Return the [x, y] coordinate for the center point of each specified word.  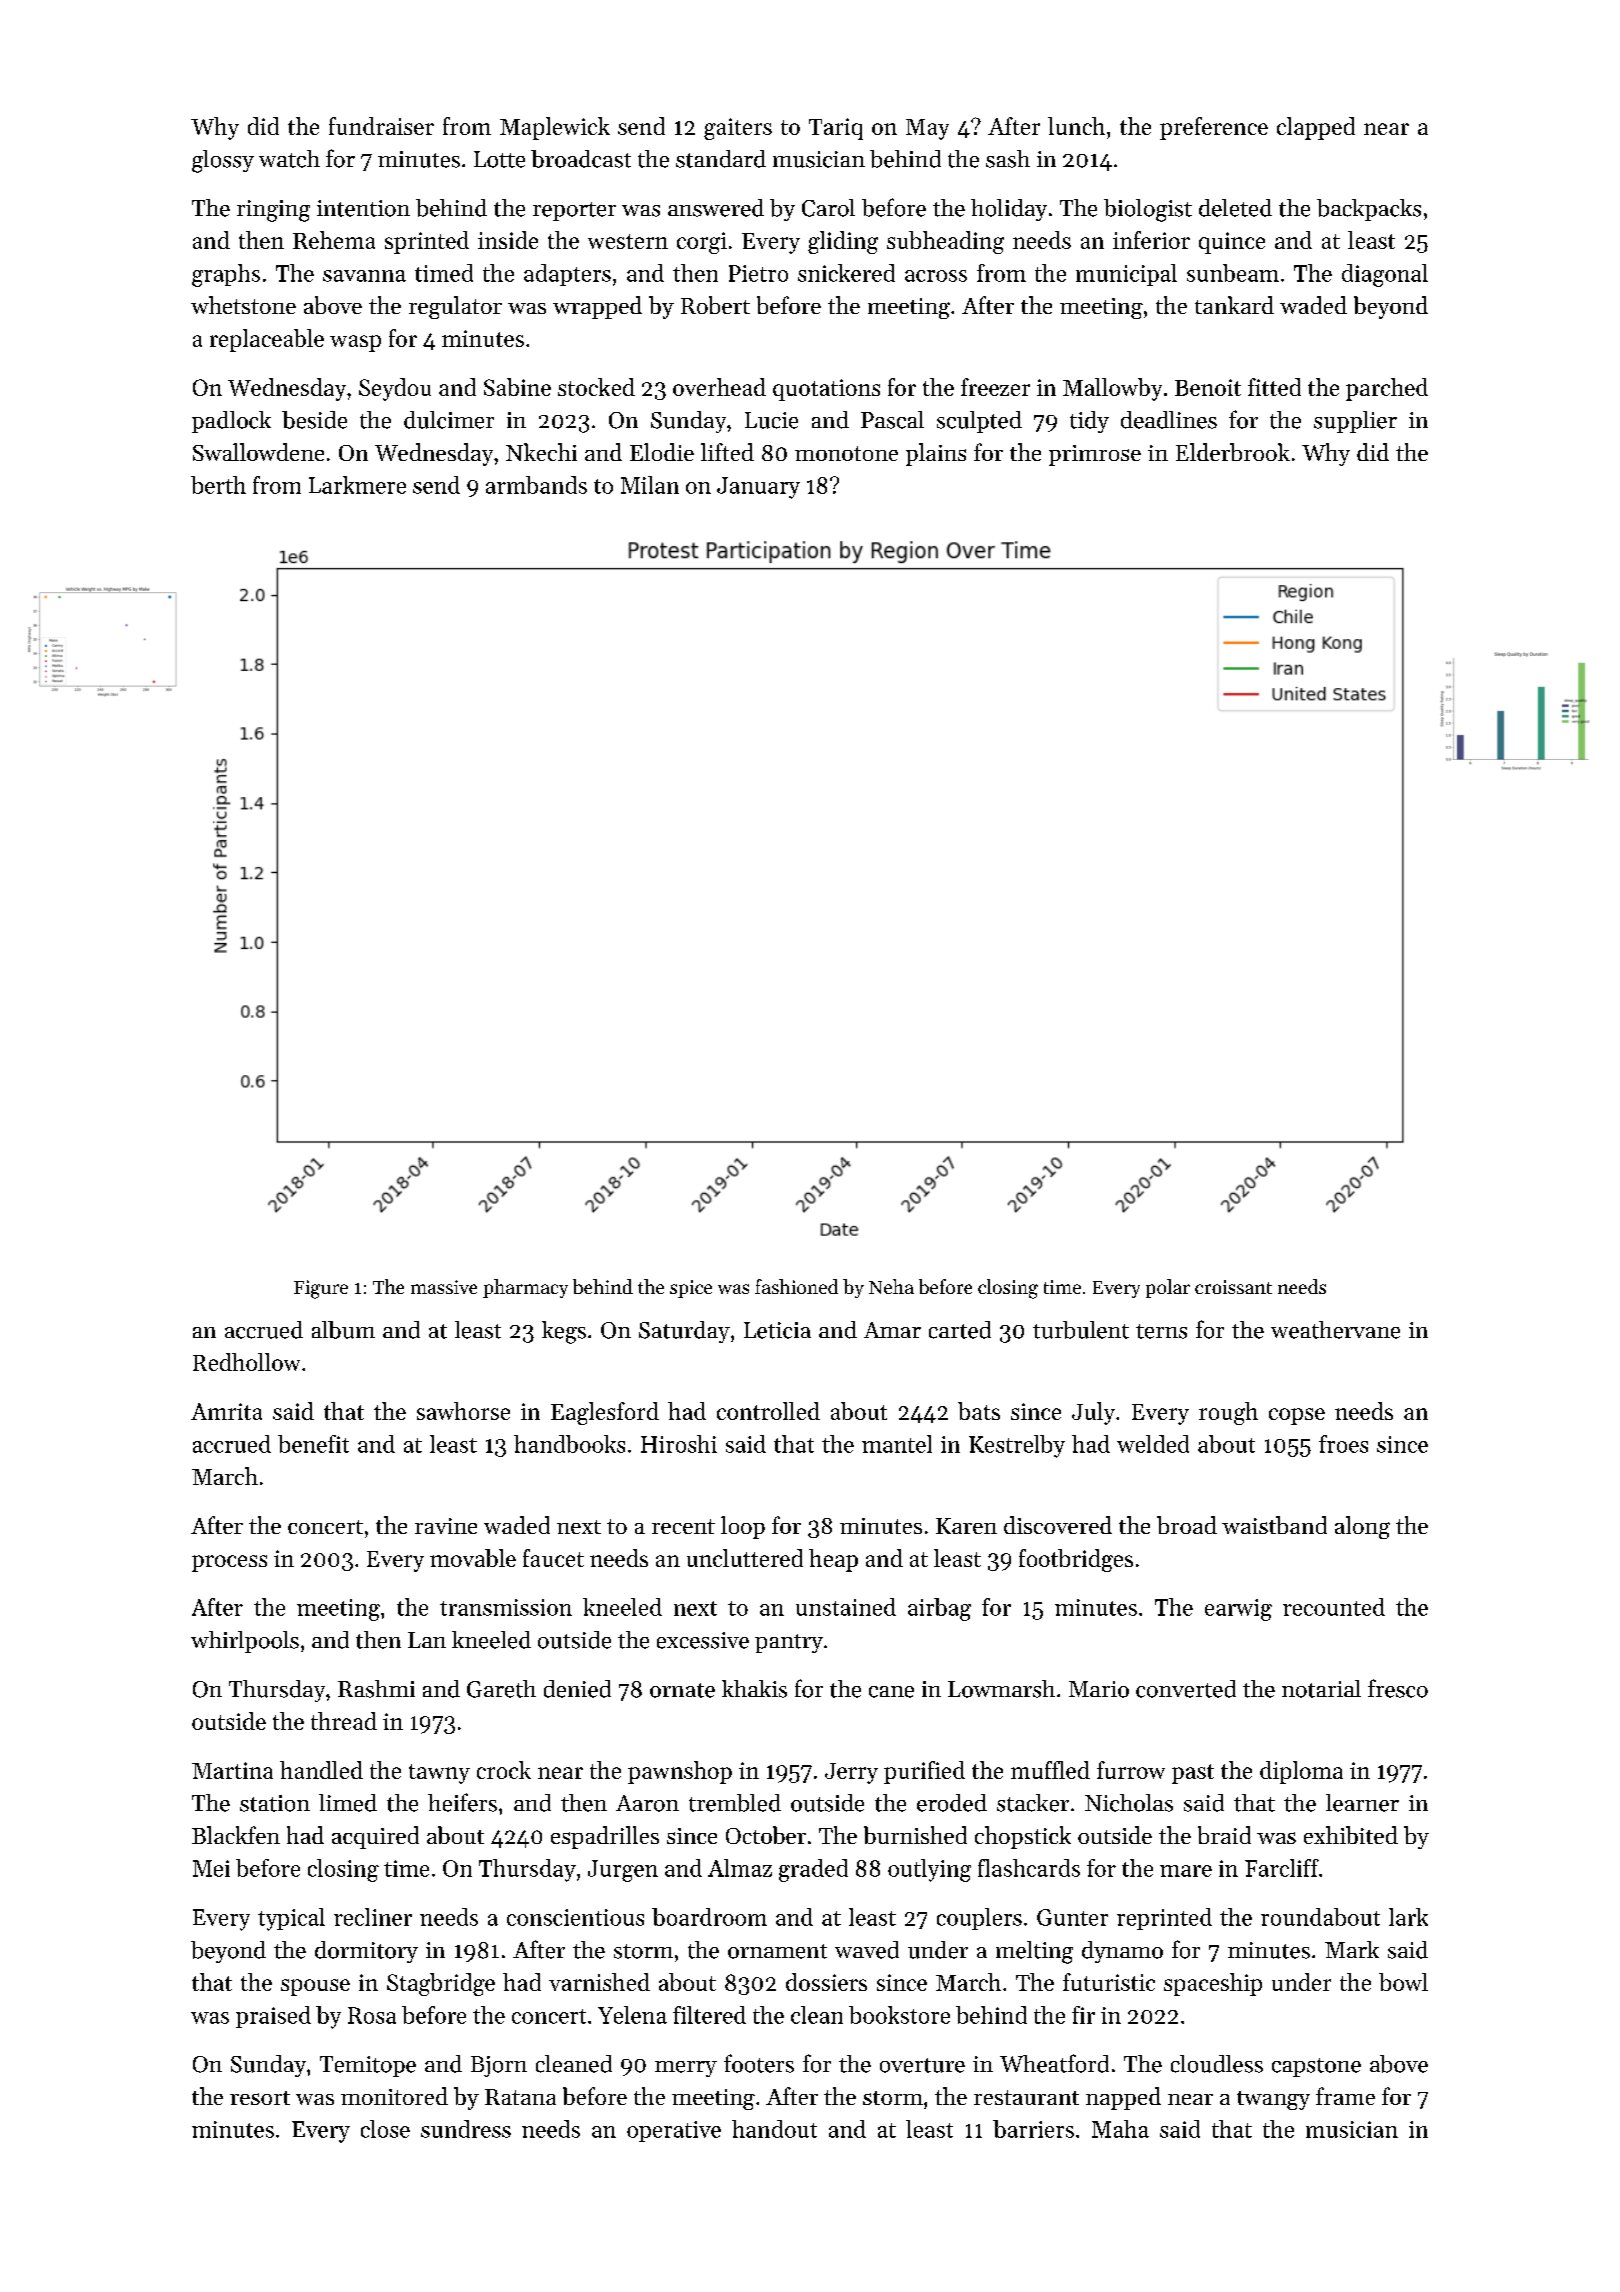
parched [1387, 389]
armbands [536, 485]
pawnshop [680, 1772]
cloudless [1217, 2064]
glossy [223, 161]
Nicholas [1129, 1803]
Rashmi [376, 1689]
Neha [891, 1286]
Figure [321, 1289]
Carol [828, 208]
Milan [650, 485]
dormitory [366, 1952]
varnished [599, 1982]
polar [1168, 1288]
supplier [1355, 422]
